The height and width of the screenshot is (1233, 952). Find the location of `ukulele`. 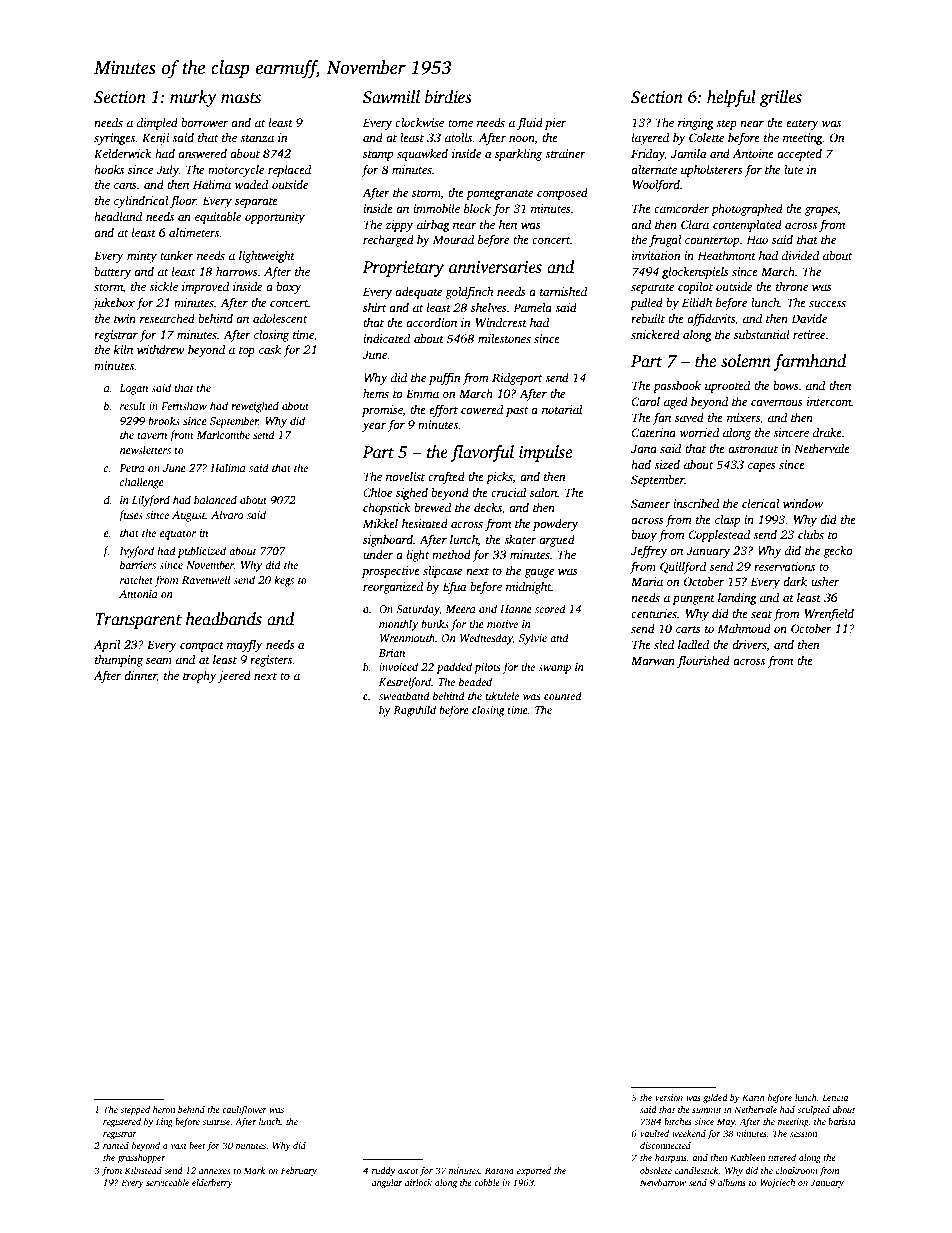

ukulele is located at coordinates (502, 695).
